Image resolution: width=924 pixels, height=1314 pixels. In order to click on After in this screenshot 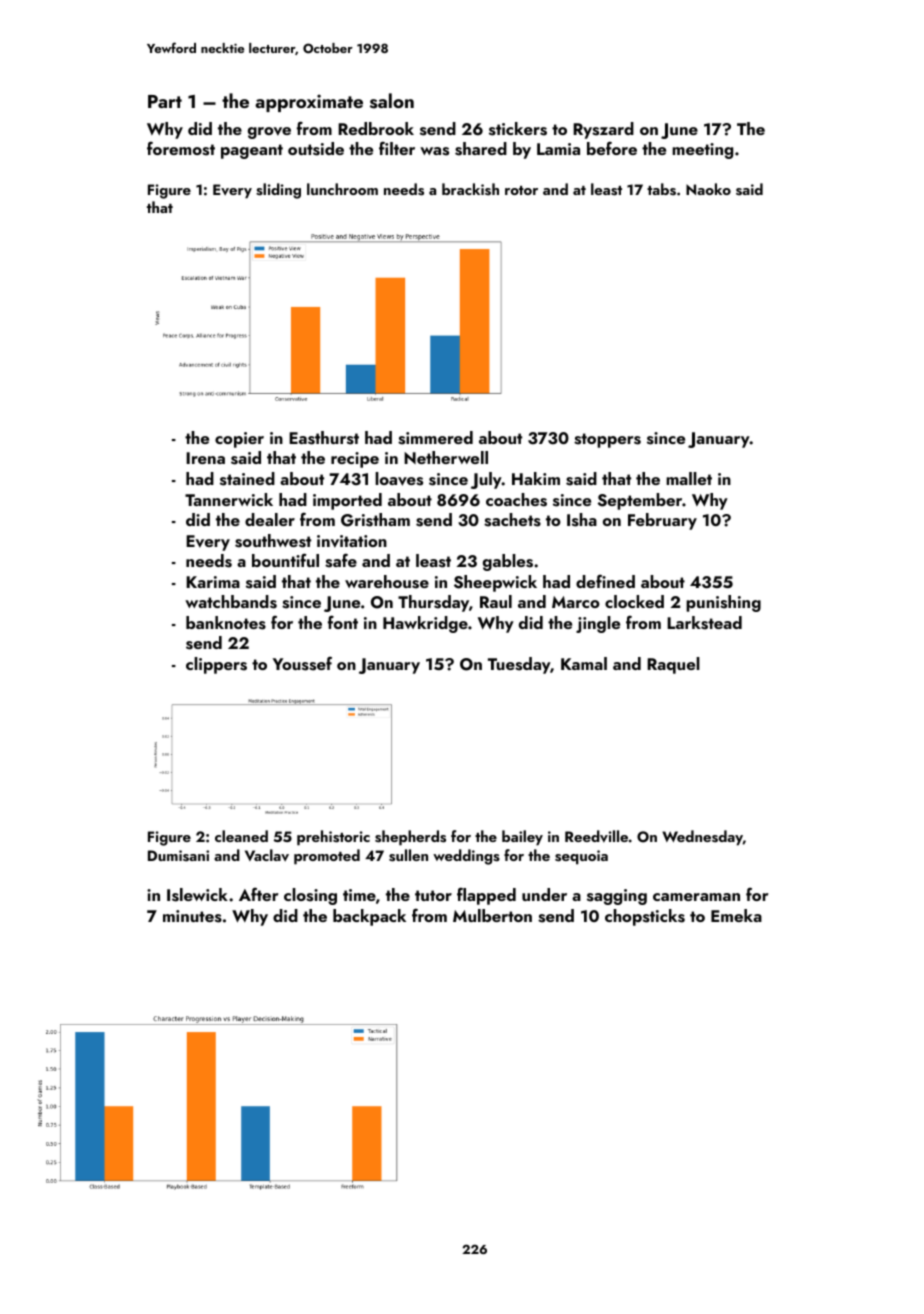, I will do `click(258, 894)`.
